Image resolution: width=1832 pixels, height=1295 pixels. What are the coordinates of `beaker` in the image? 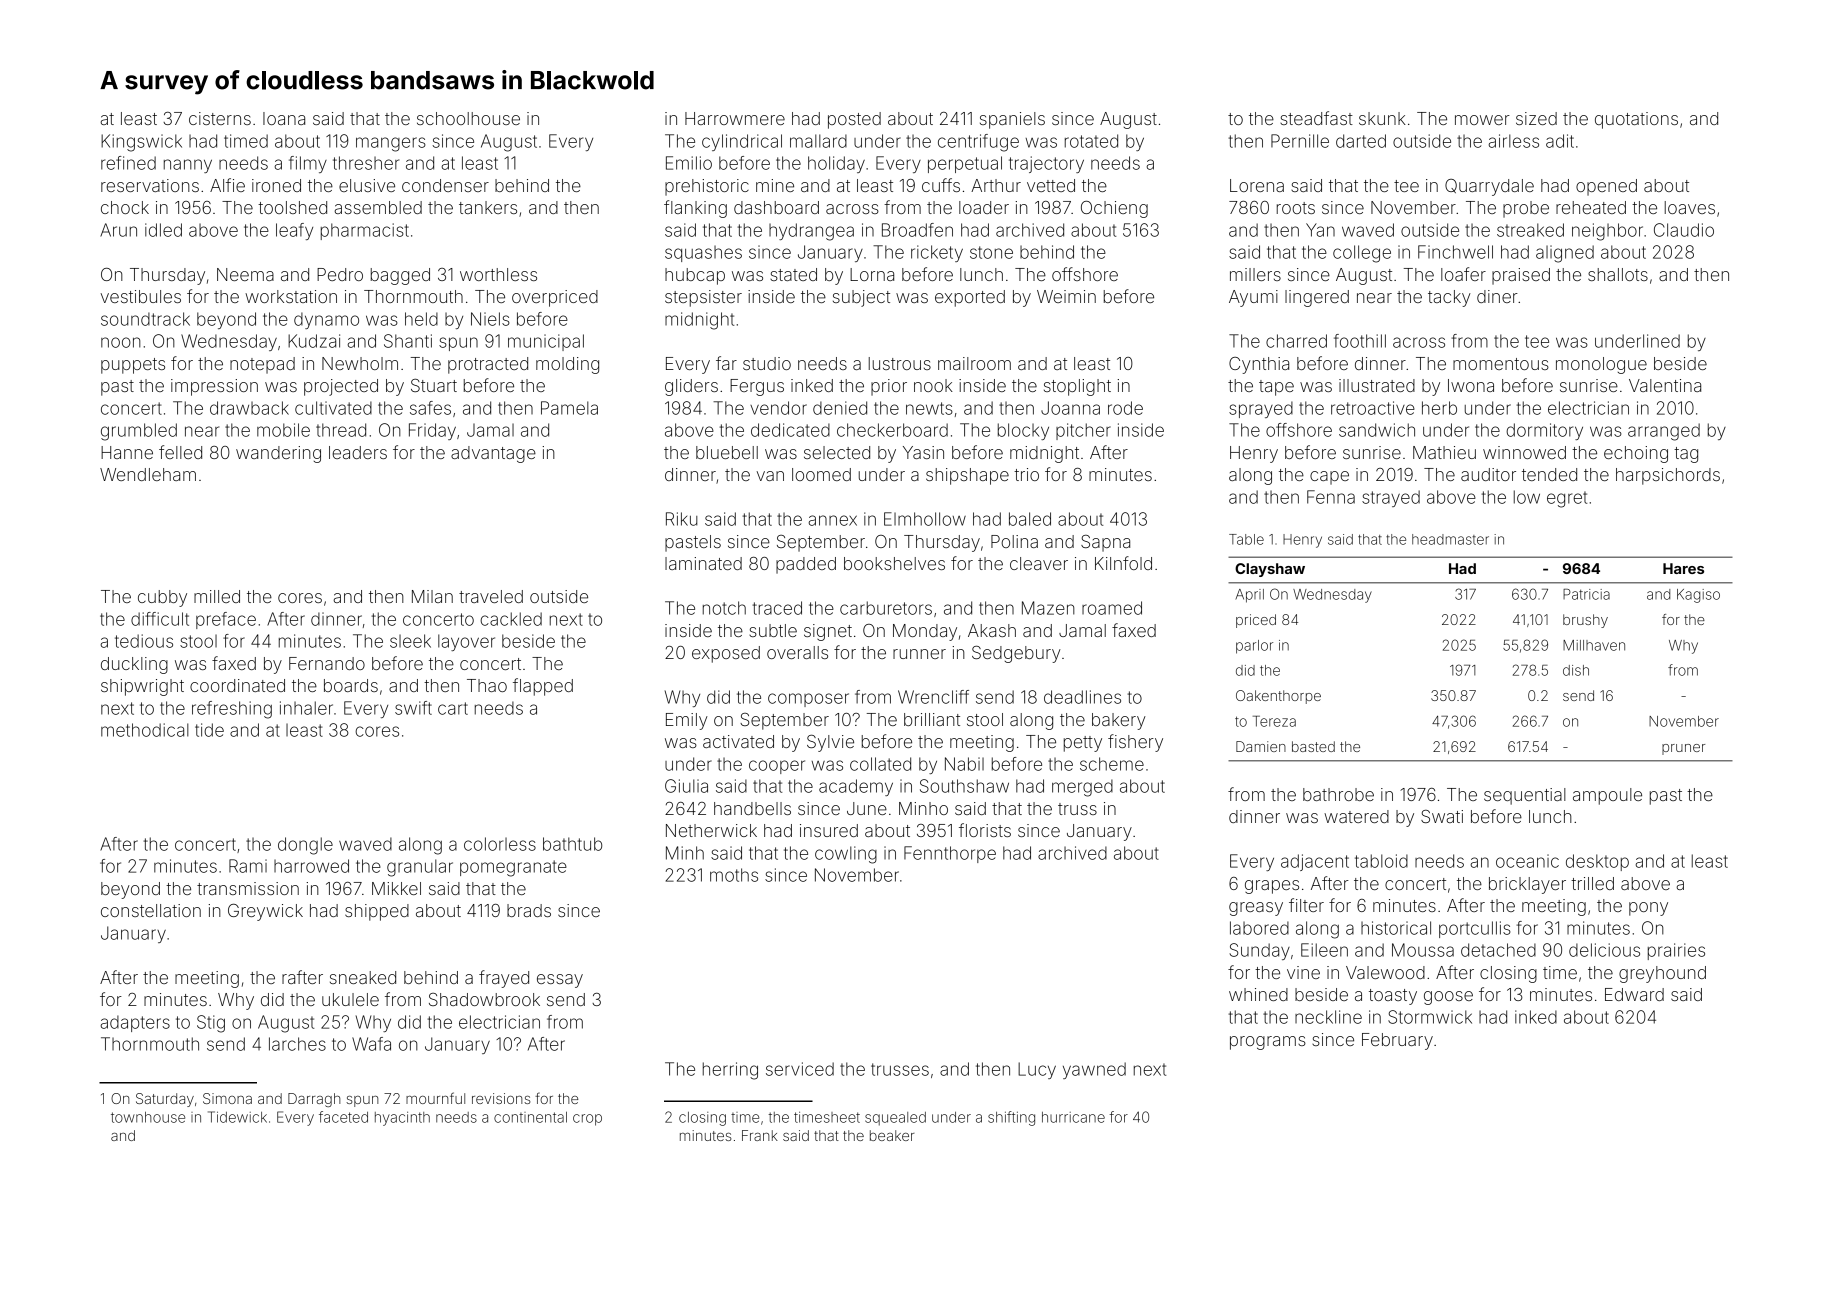 It's located at (892, 1135).
